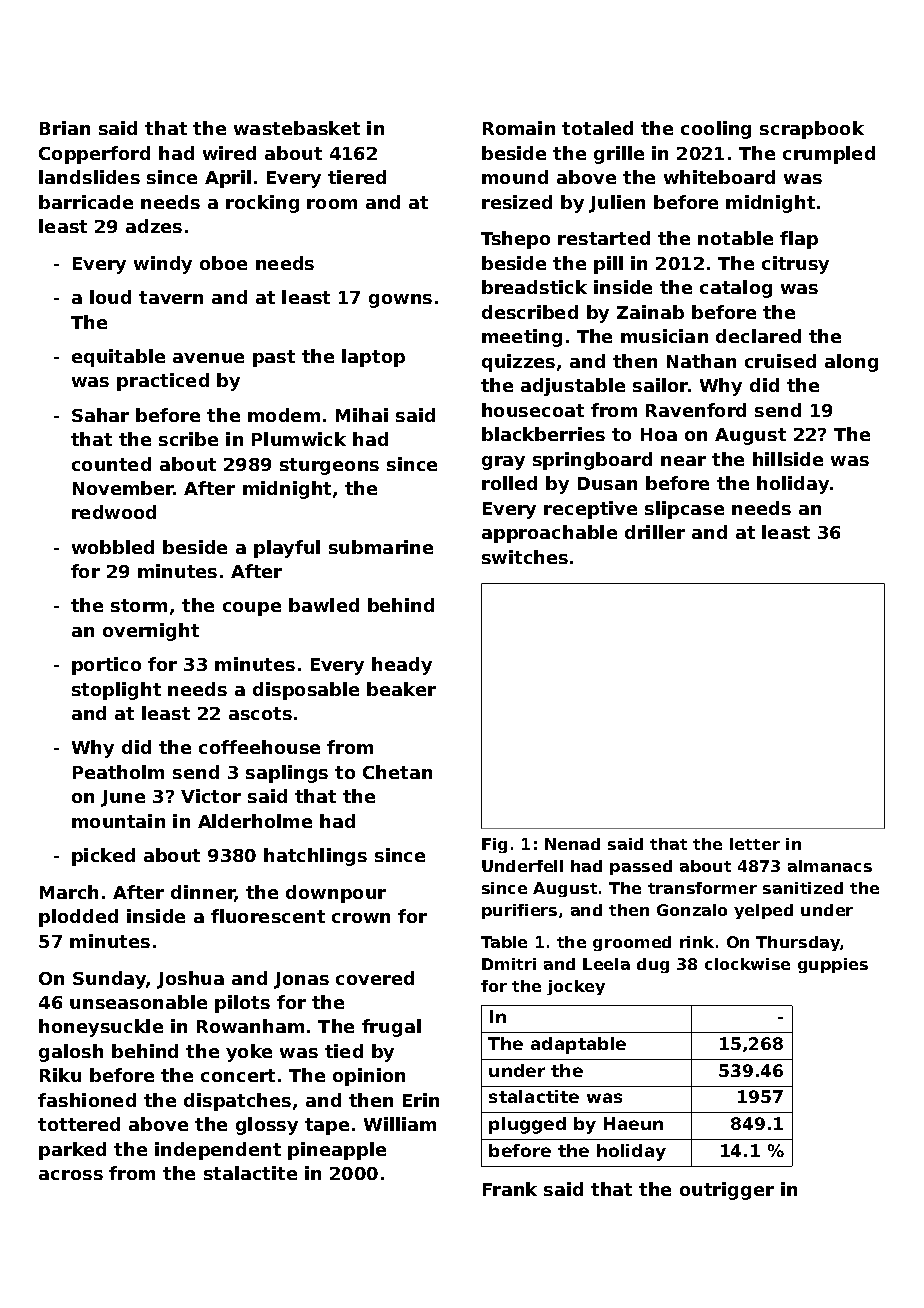  Describe the element at coordinates (534, 287) in the page. I see `breadstick` at that location.
